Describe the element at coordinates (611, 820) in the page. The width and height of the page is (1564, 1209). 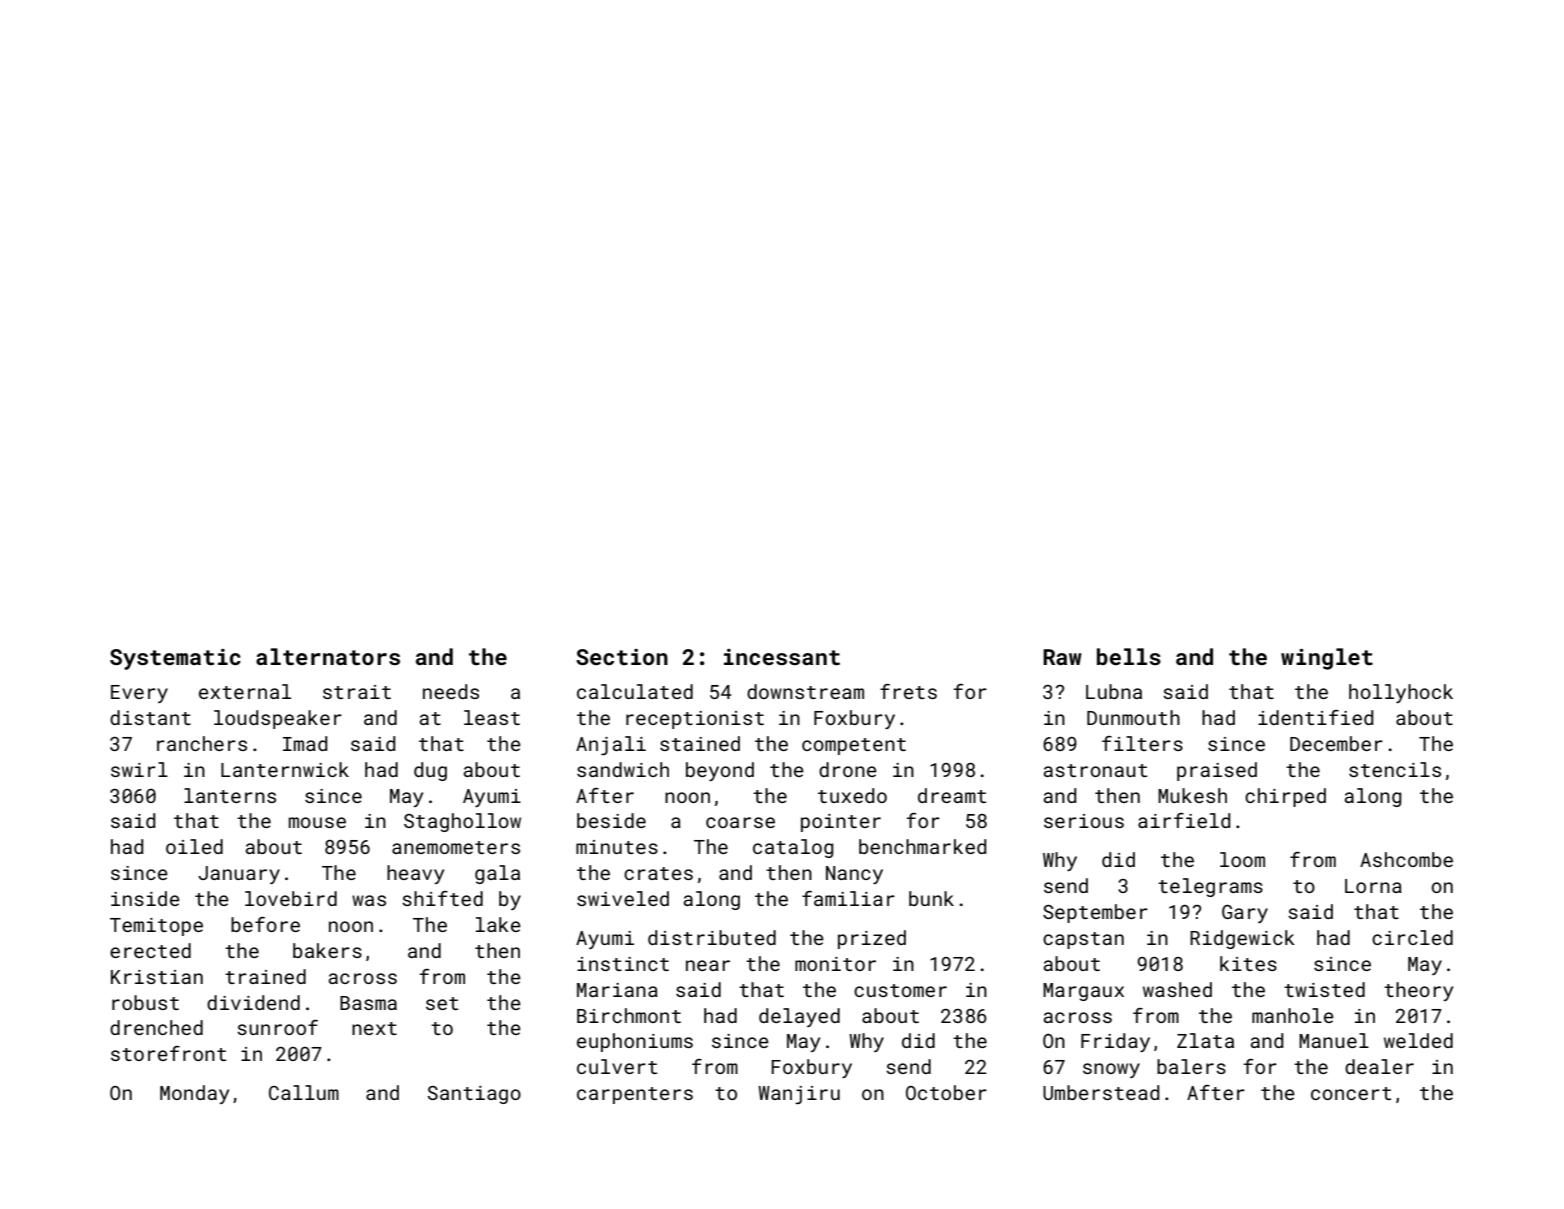
I see `beside` at that location.
